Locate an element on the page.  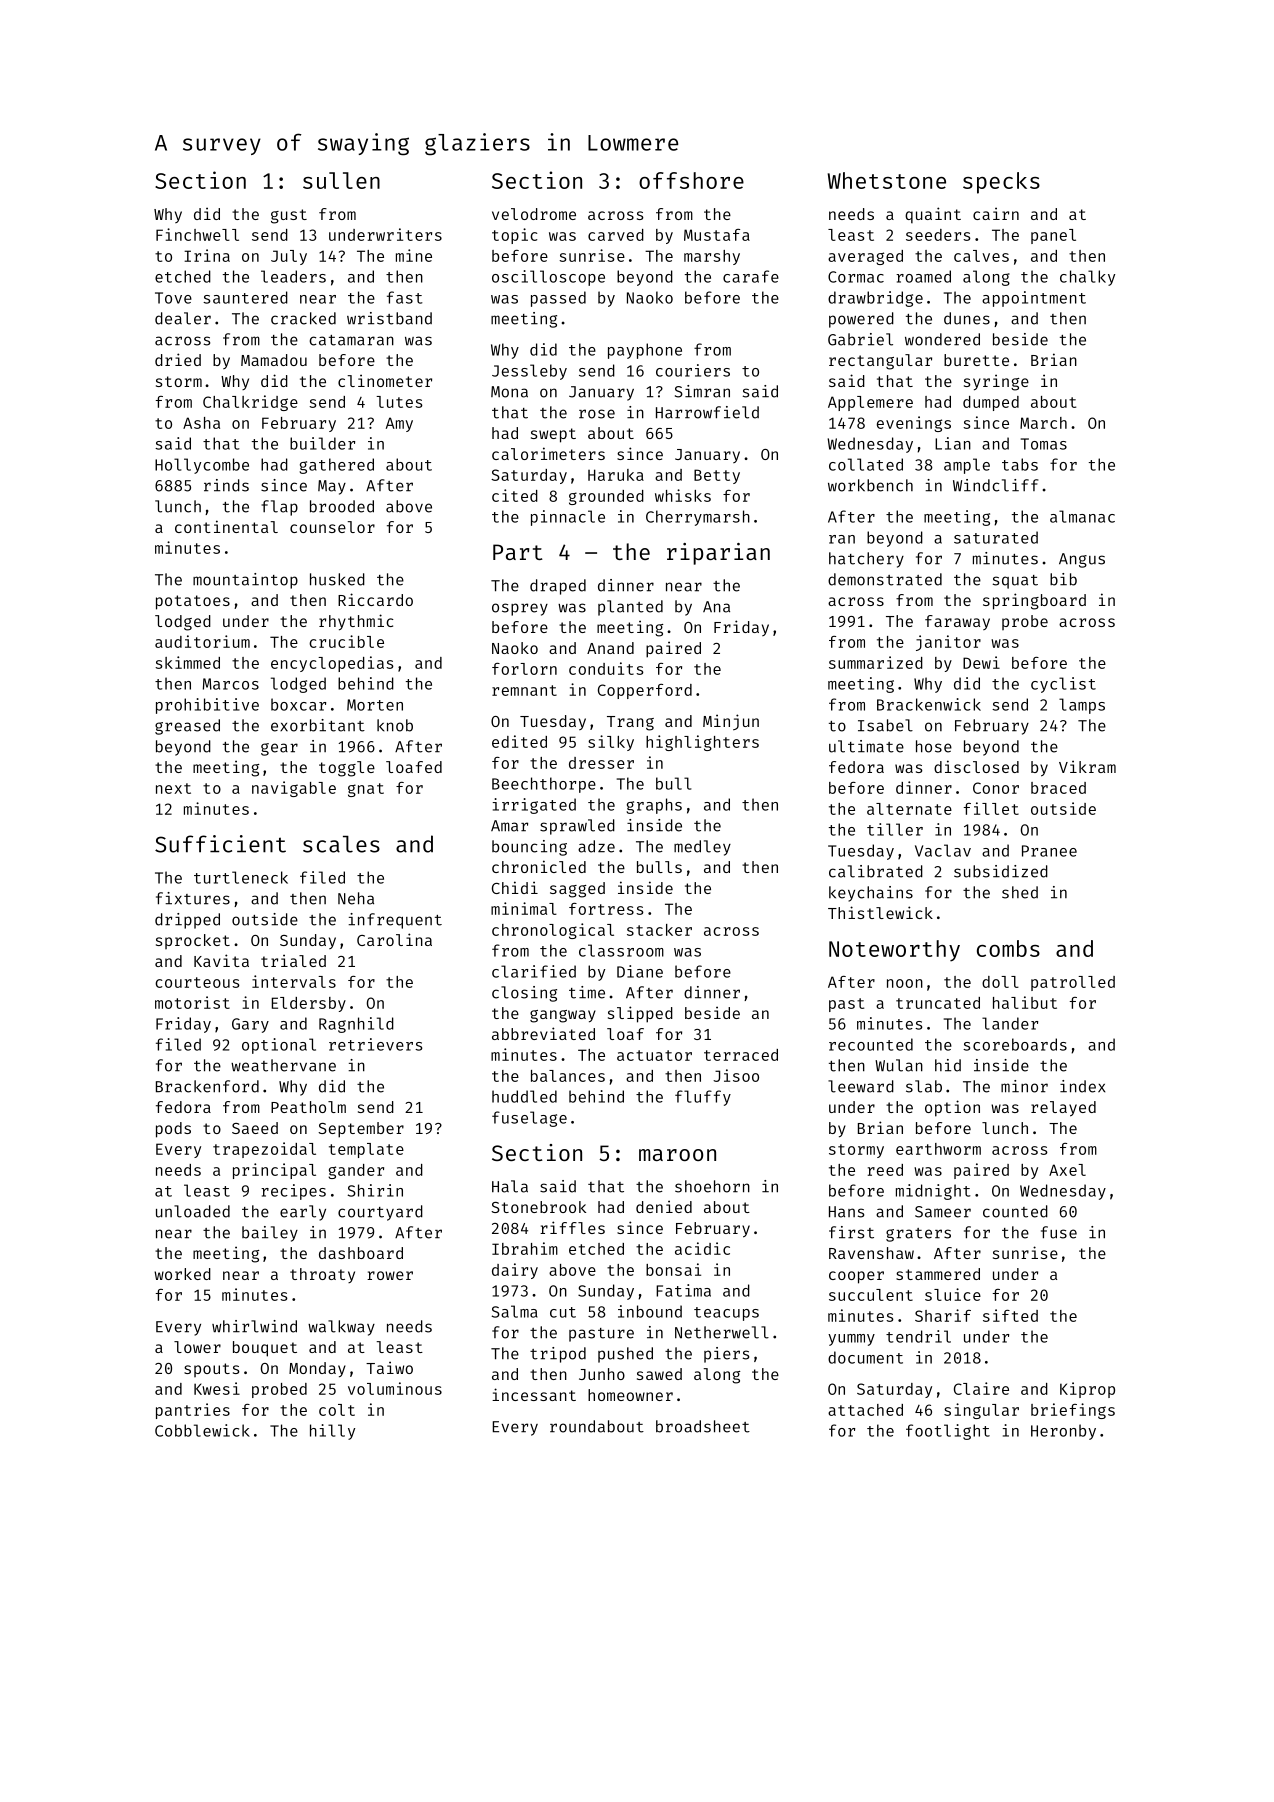
Cherrymarsh is located at coordinates (698, 518).
